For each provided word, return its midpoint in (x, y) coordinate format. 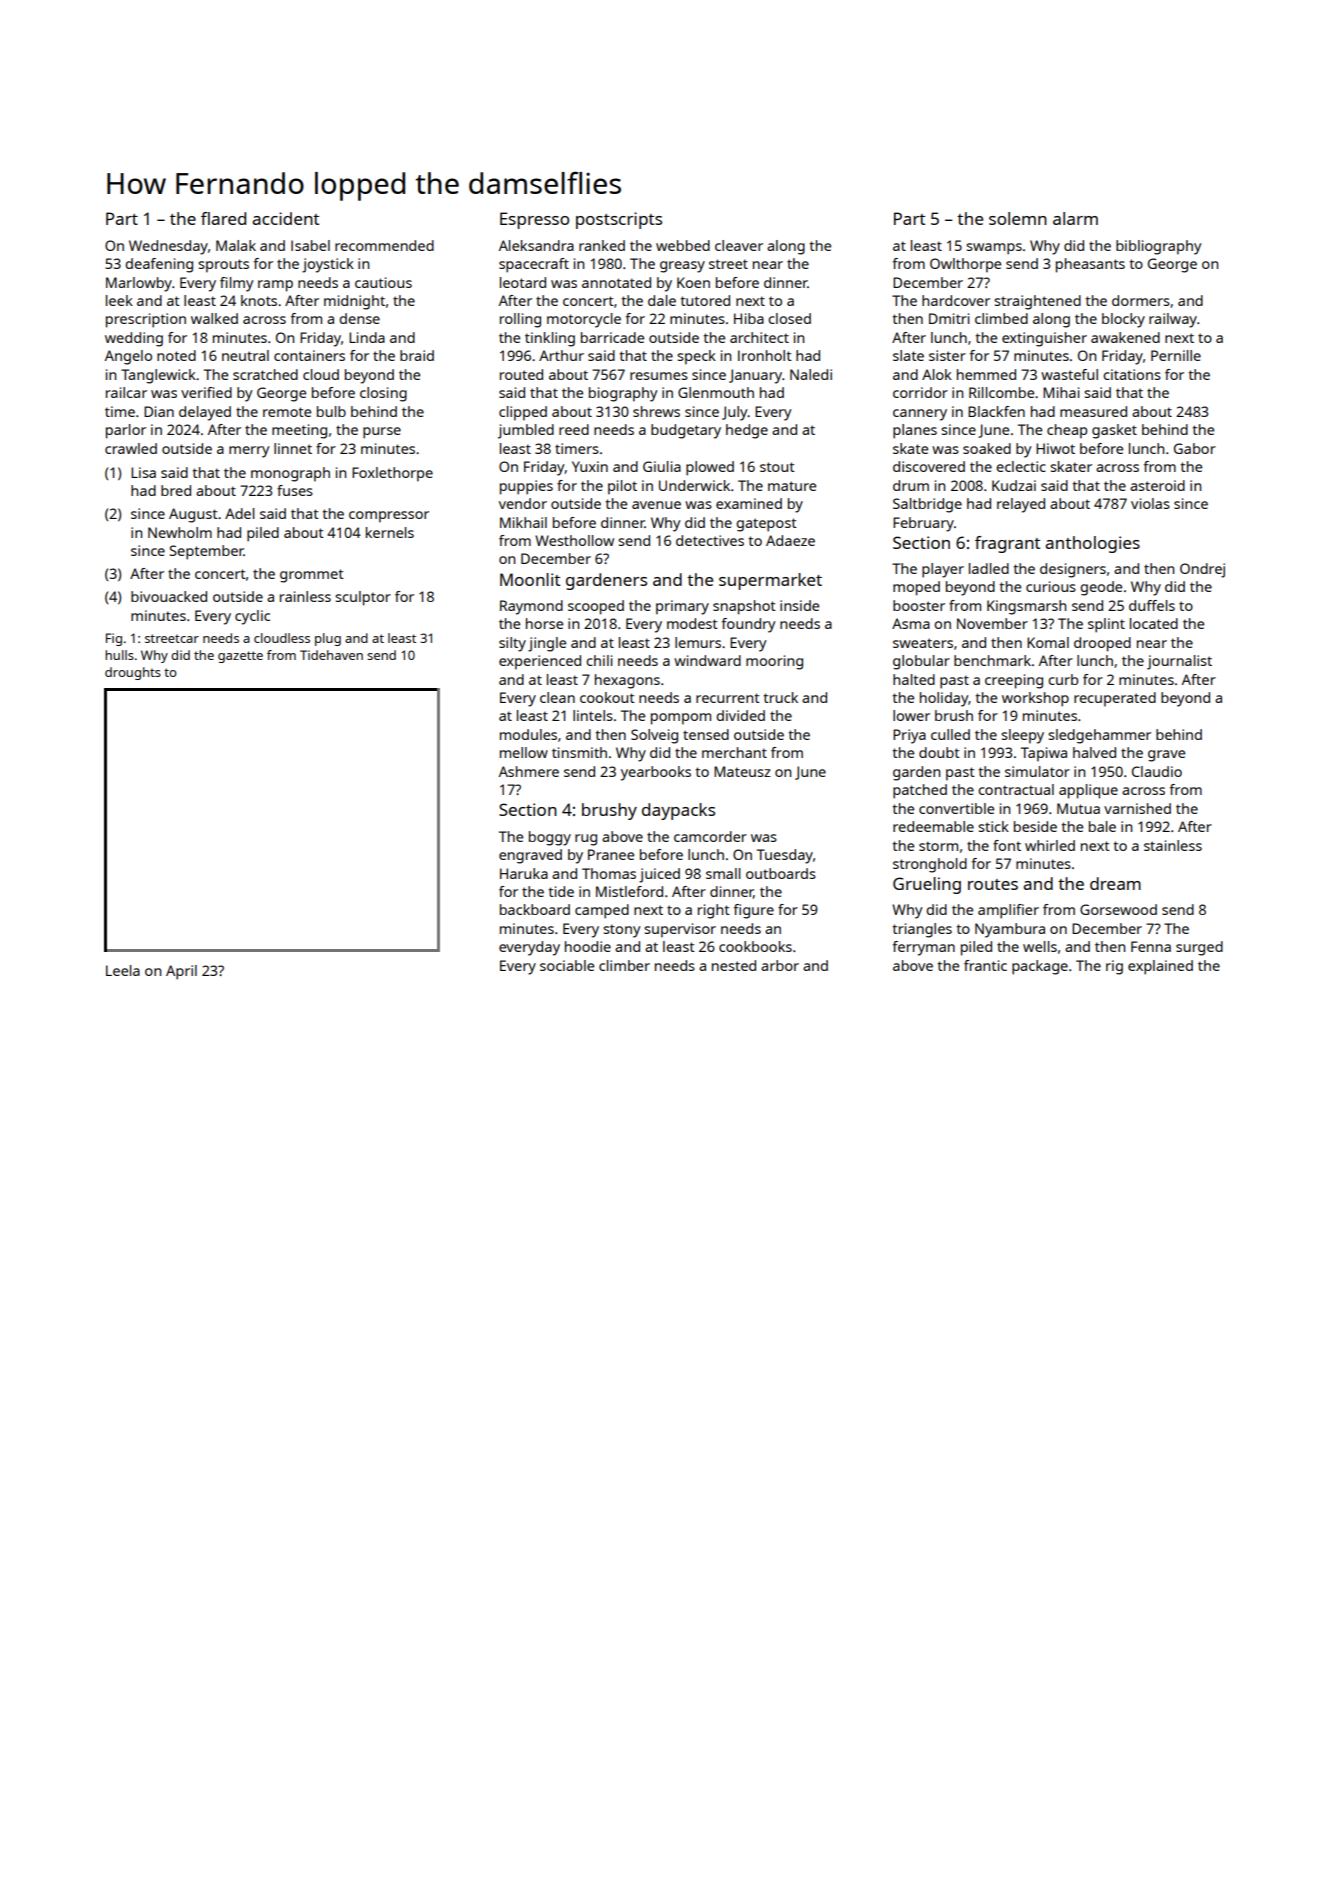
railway (1173, 320)
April (181, 972)
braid (417, 355)
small (723, 873)
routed (521, 374)
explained (1160, 967)
